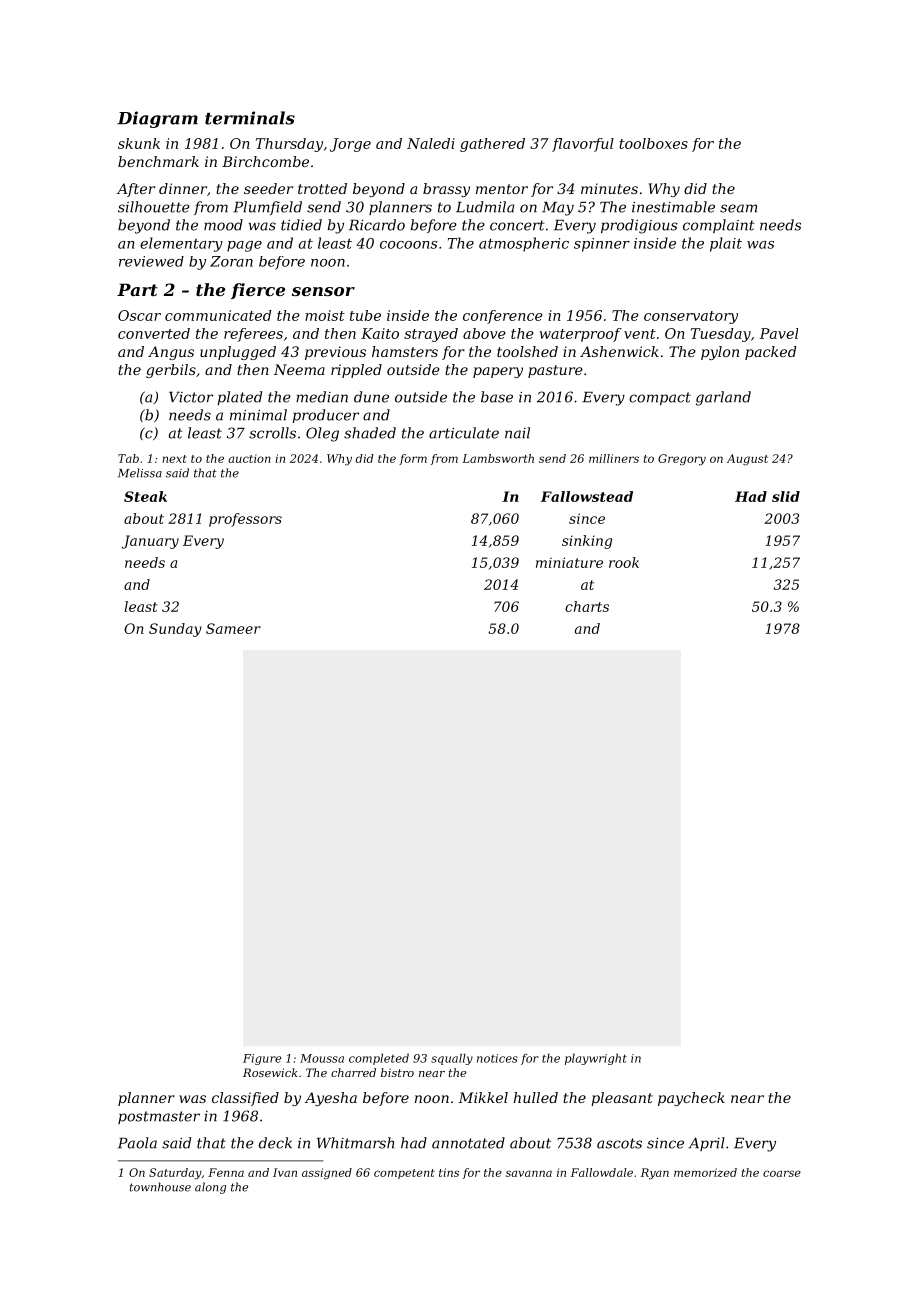 The image size is (924, 1308). I want to click on toolboxes, so click(653, 143).
